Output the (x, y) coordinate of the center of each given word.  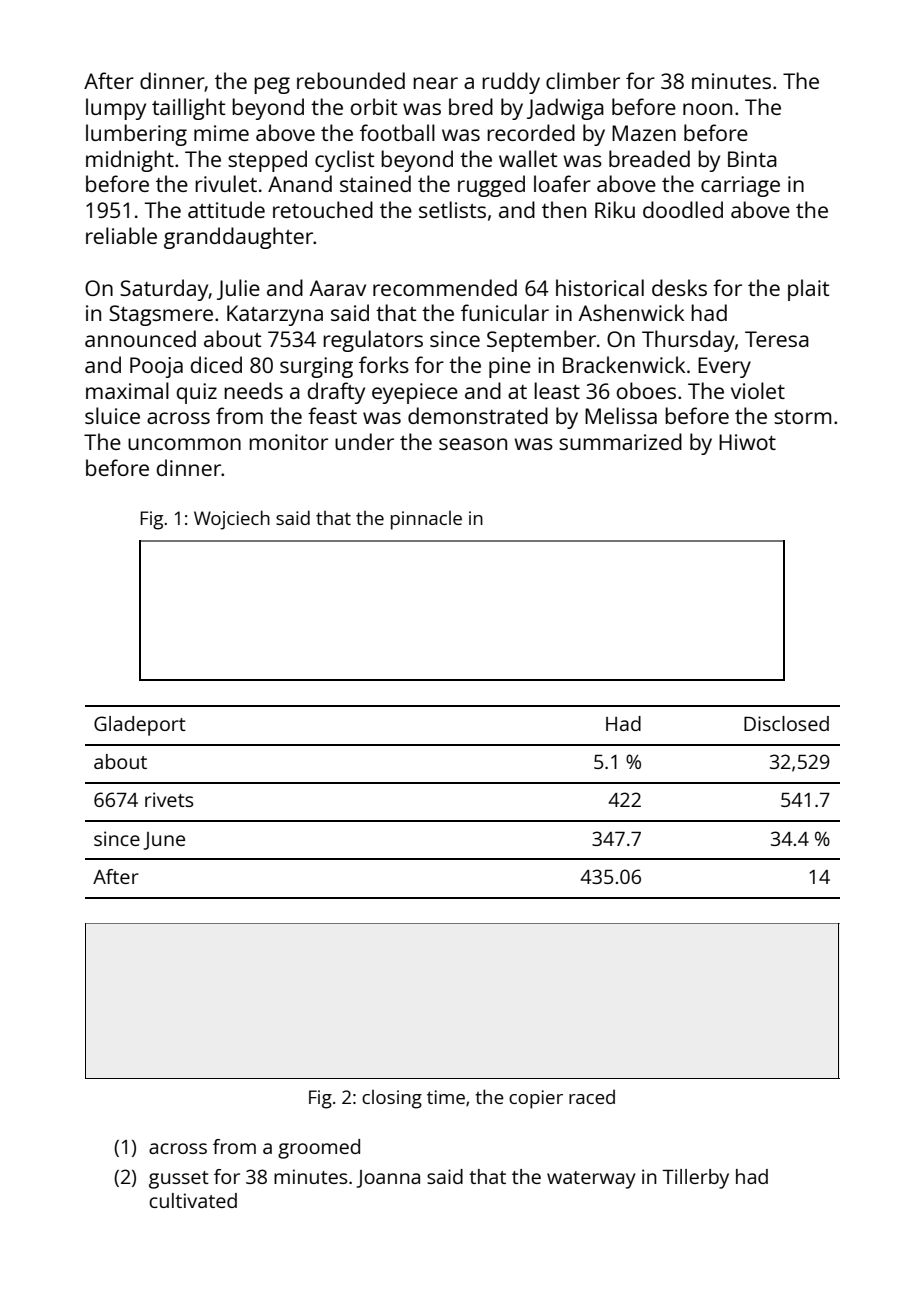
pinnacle (426, 520)
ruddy (511, 83)
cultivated (193, 1200)
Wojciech (232, 520)
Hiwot (747, 442)
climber (583, 80)
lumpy (116, 109)
